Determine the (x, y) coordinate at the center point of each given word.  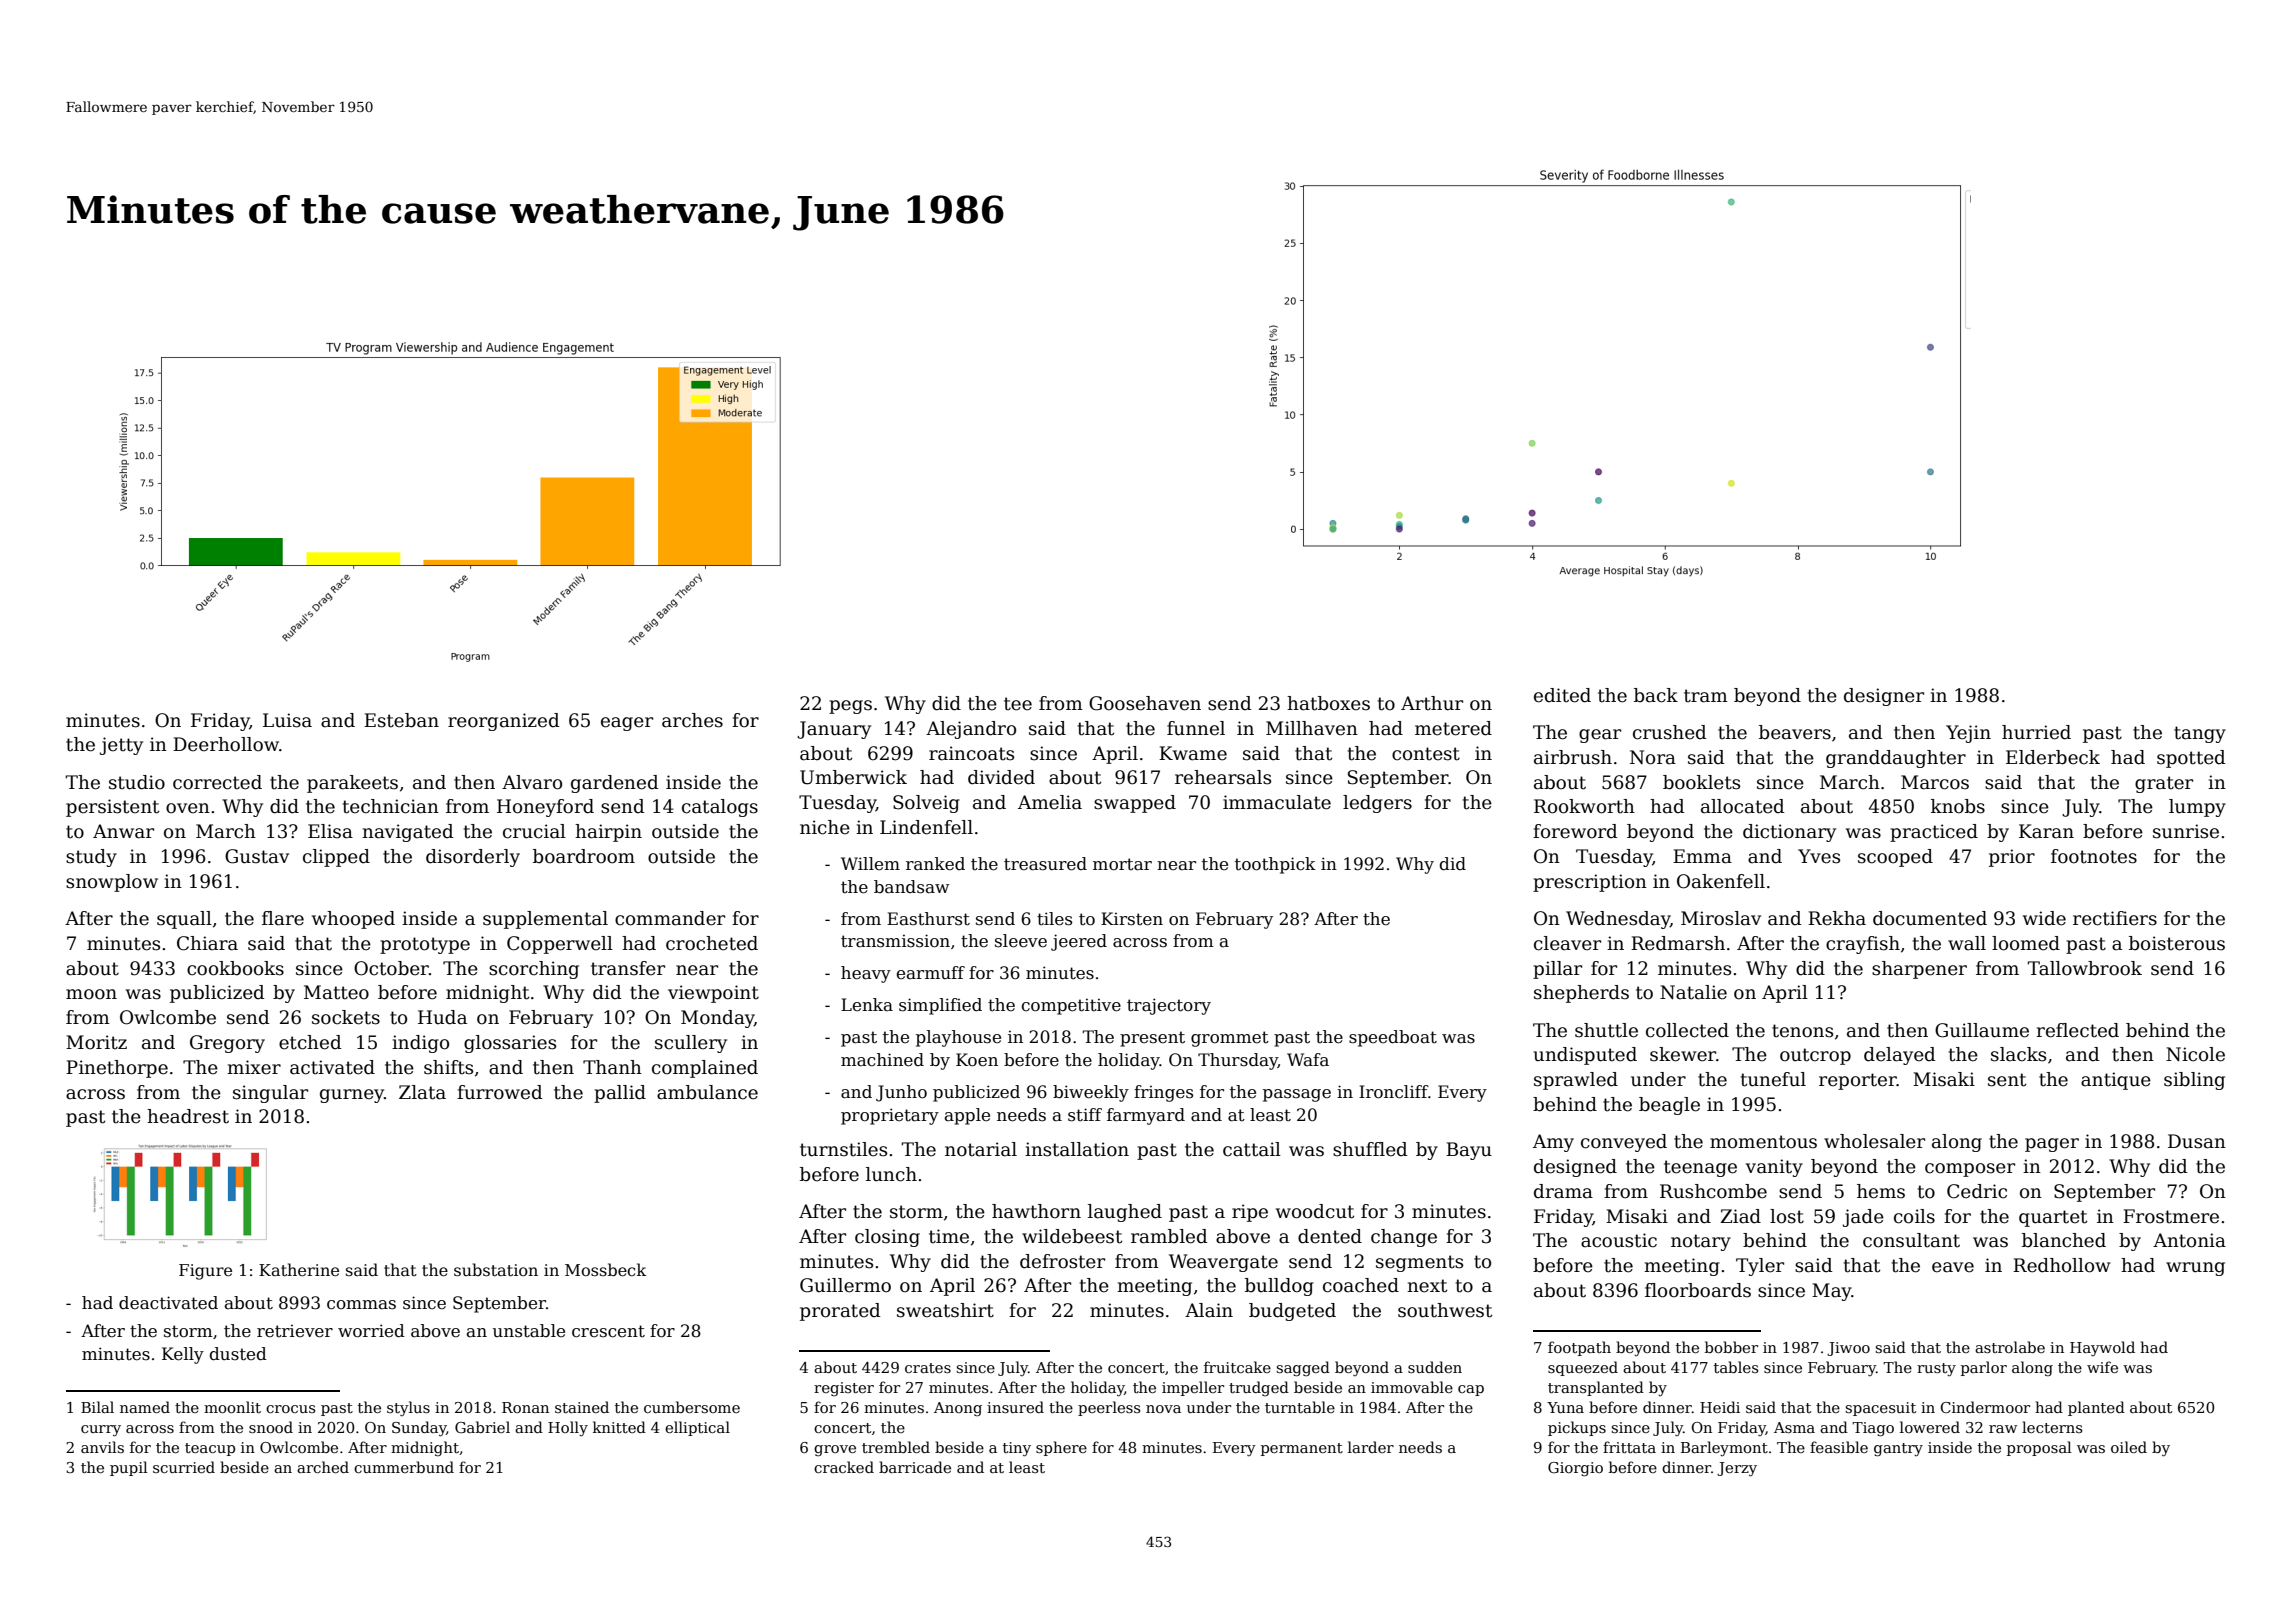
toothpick (1275, 865)
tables (1736, 1367)
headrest (188, 1116)
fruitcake (1237, 1367)
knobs (1958, 806)
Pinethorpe (117, 1069)
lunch (891, 1174)
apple (967, 1116)
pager (2052, 1145)
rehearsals (1223, 777)
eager (627, 724)
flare (283, 918)
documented (1930, 918)
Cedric (1977, 1191)
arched (323, 1467)
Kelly (183, 1355)
